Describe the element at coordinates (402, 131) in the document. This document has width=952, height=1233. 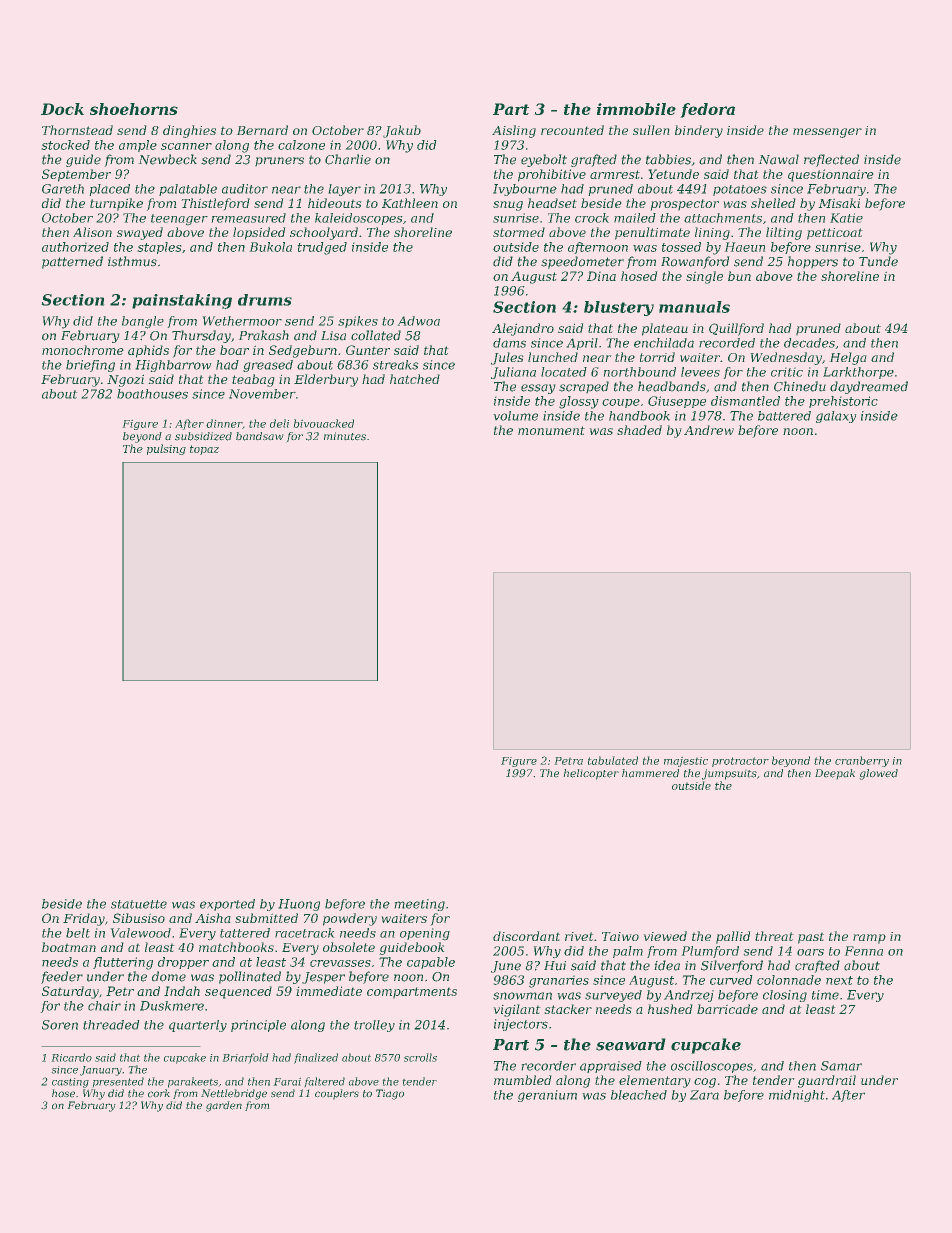
I see `Jakub` at that location.
